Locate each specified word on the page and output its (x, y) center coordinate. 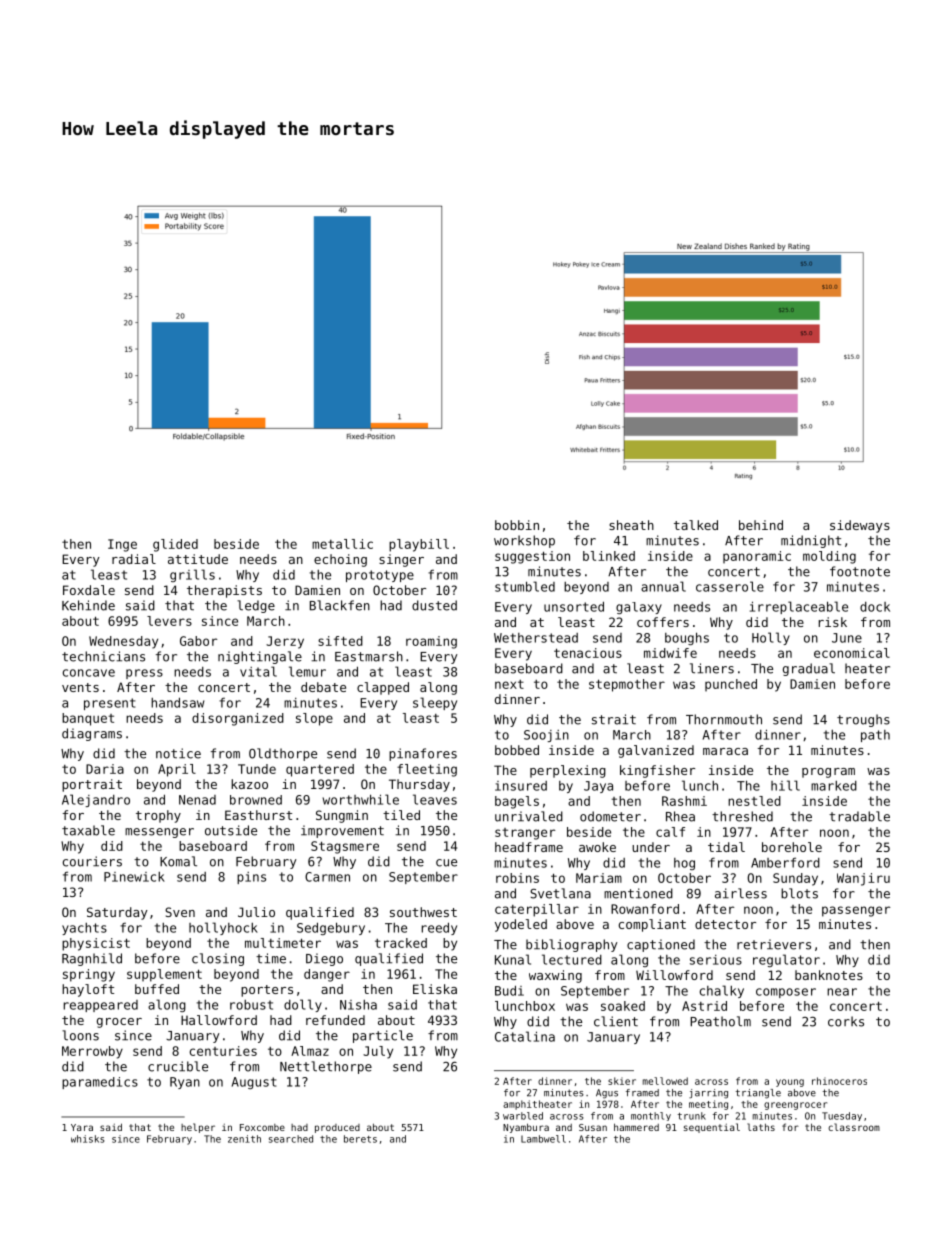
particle (383, 1036)
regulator (786, 960)
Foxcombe (262, 1127)
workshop (524, 541)
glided (175, 545)
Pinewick (134, 877)
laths (761, 1127)
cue (446, 863)
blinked (609, 556)
